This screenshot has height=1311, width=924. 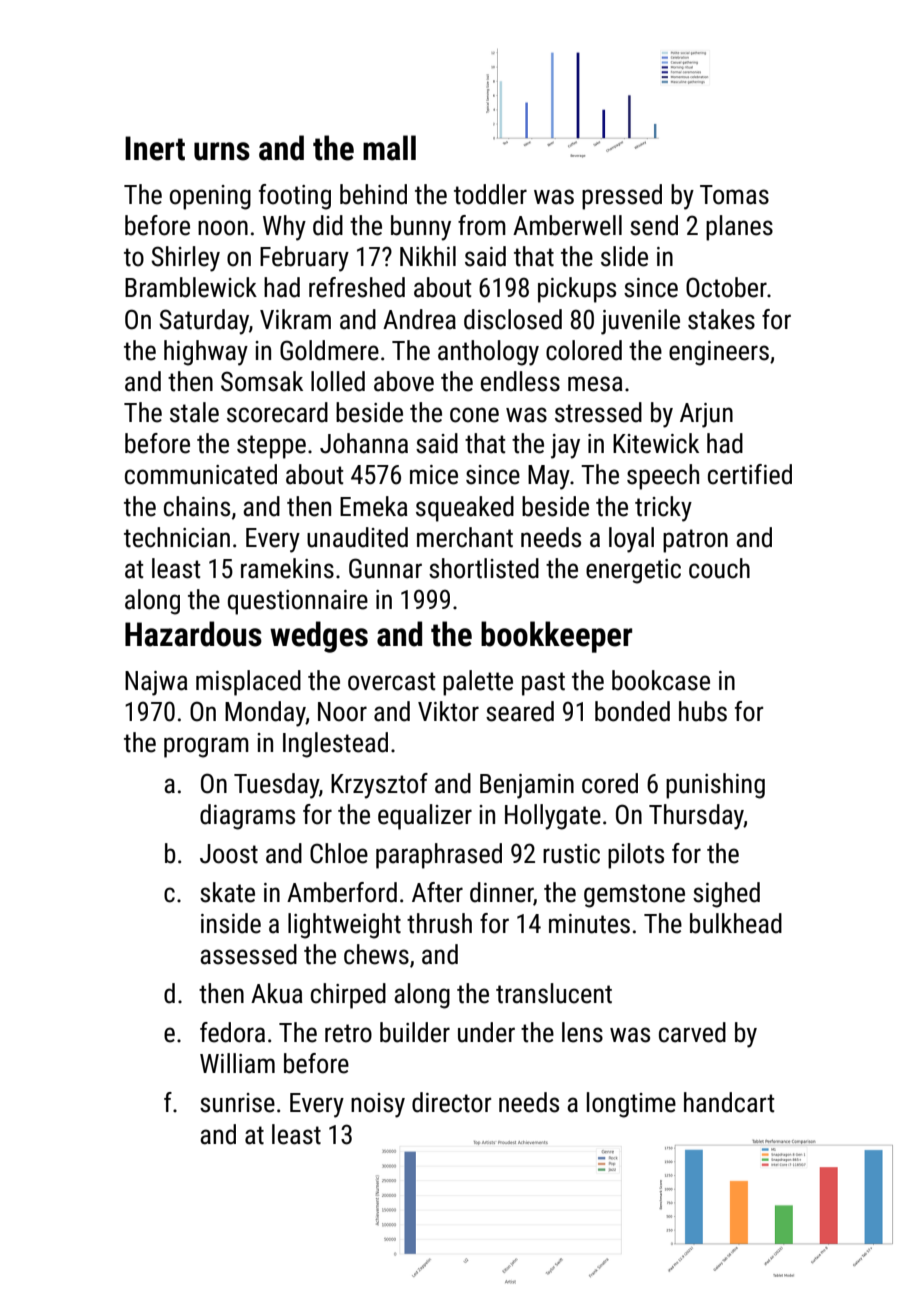 What do you see at coordinates (185, 259) in the screenshot?
I see `Shirley` at bounding box center [185, 259].
